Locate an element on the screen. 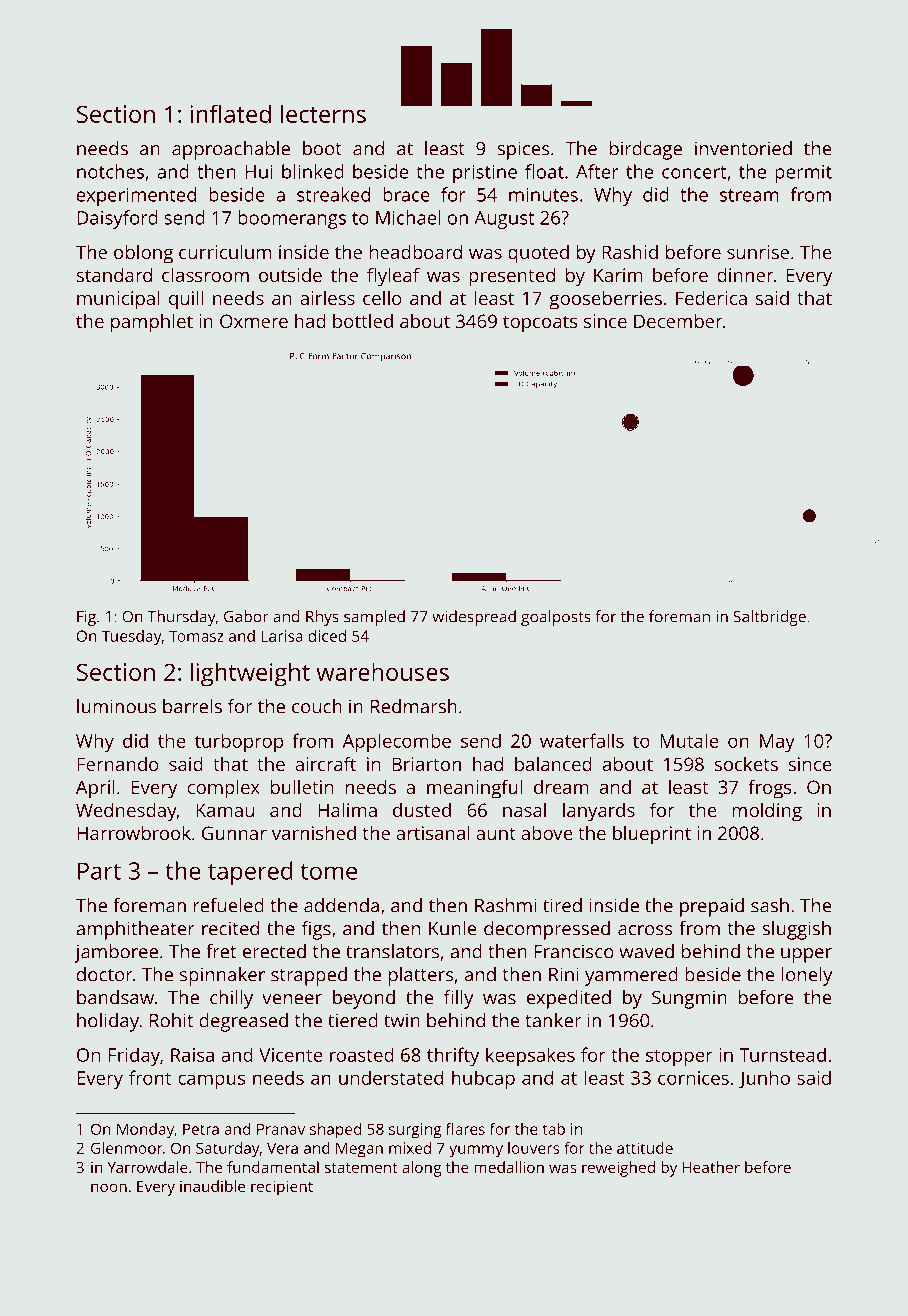  topcoats is located at coordinates (540, 324).
